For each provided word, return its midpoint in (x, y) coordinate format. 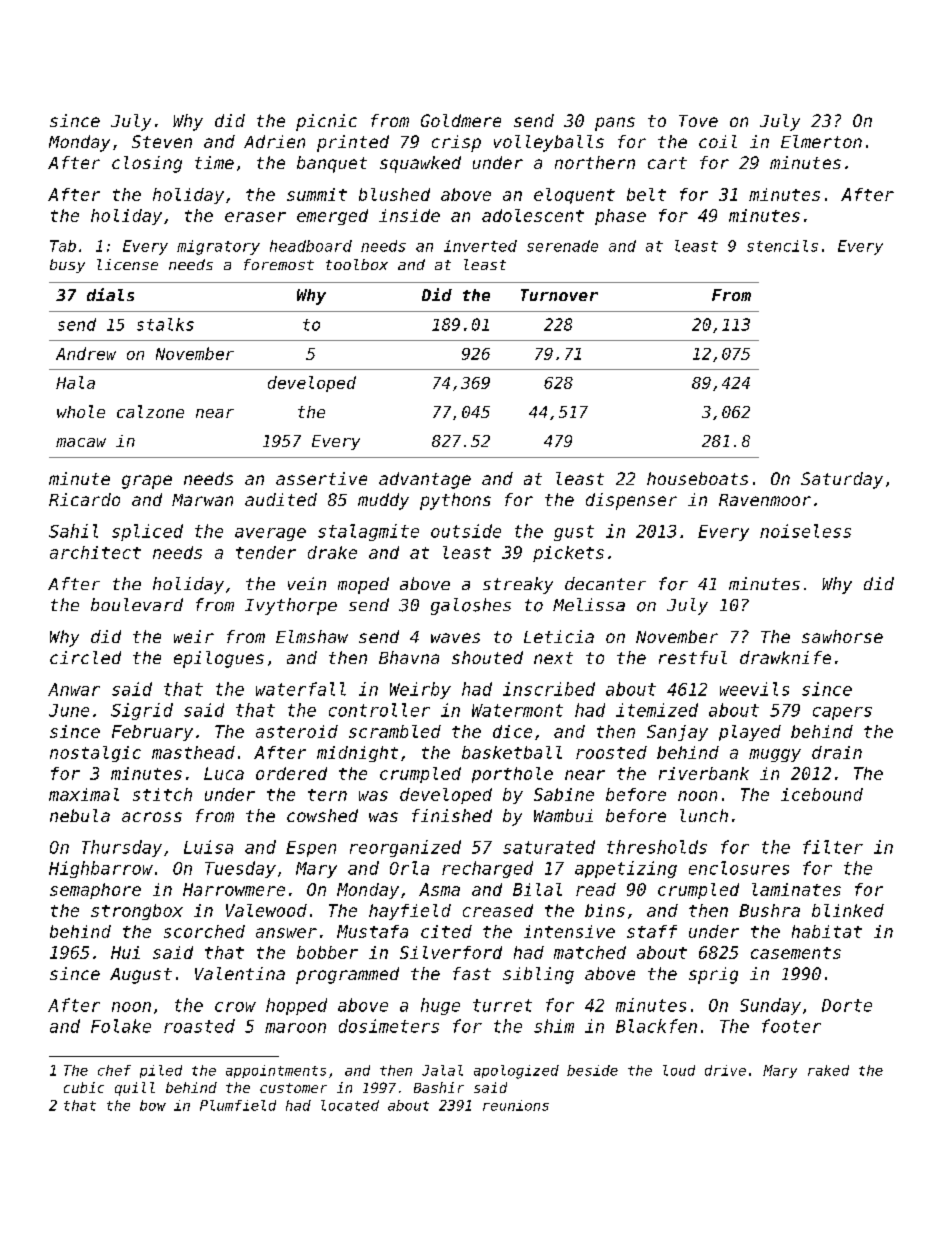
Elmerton (821, 141)
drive (725, 1070)
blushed (394, 194)
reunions (516, 1105)
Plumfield (238, 1105)
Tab (63, 246)
